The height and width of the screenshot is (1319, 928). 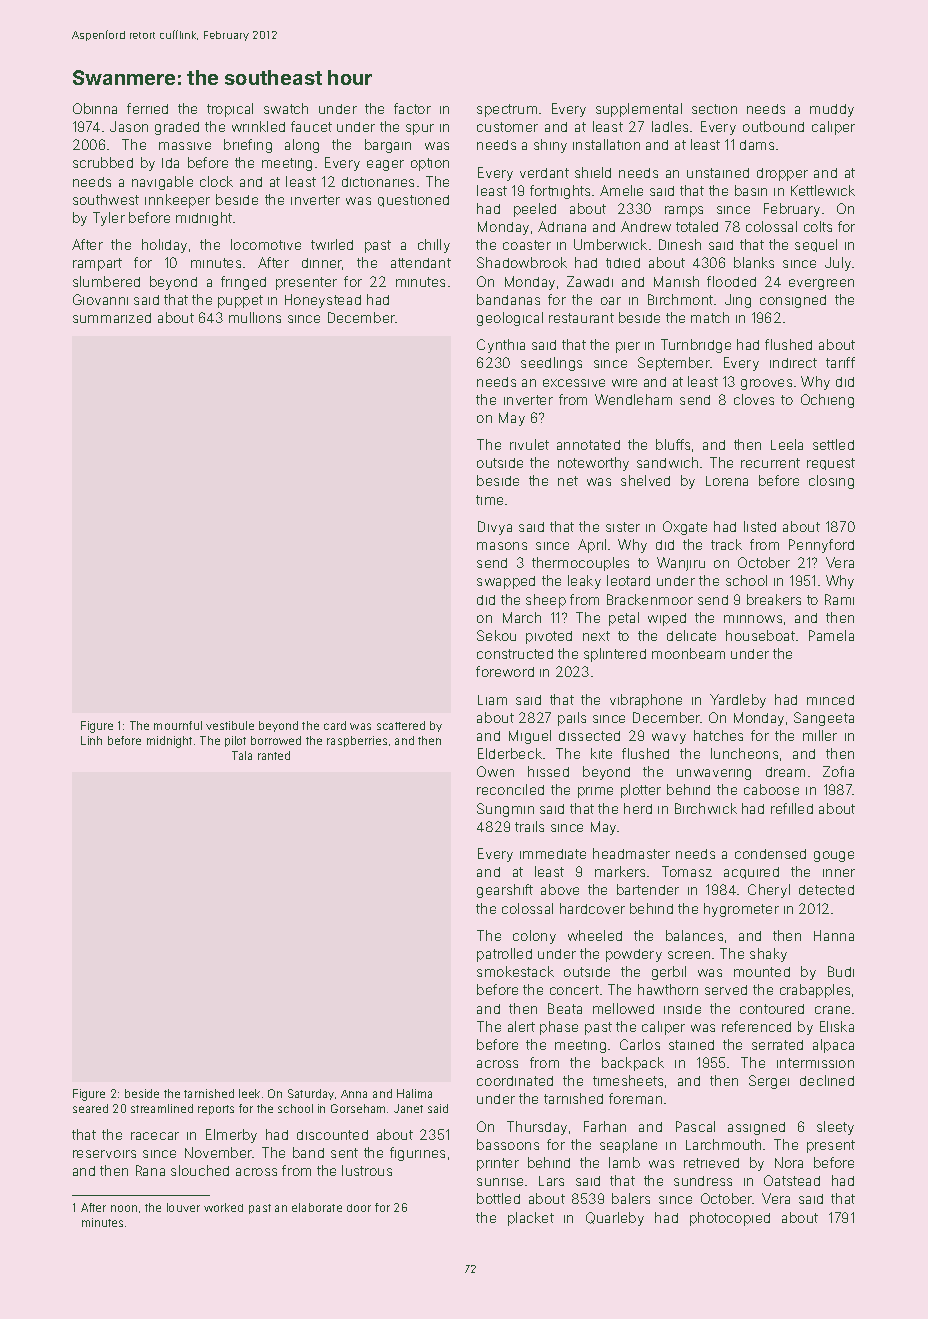 What do you see at coordinates (770, 463) in the screenshot?
I see `recurrent` at bounding box center [770, 463].
